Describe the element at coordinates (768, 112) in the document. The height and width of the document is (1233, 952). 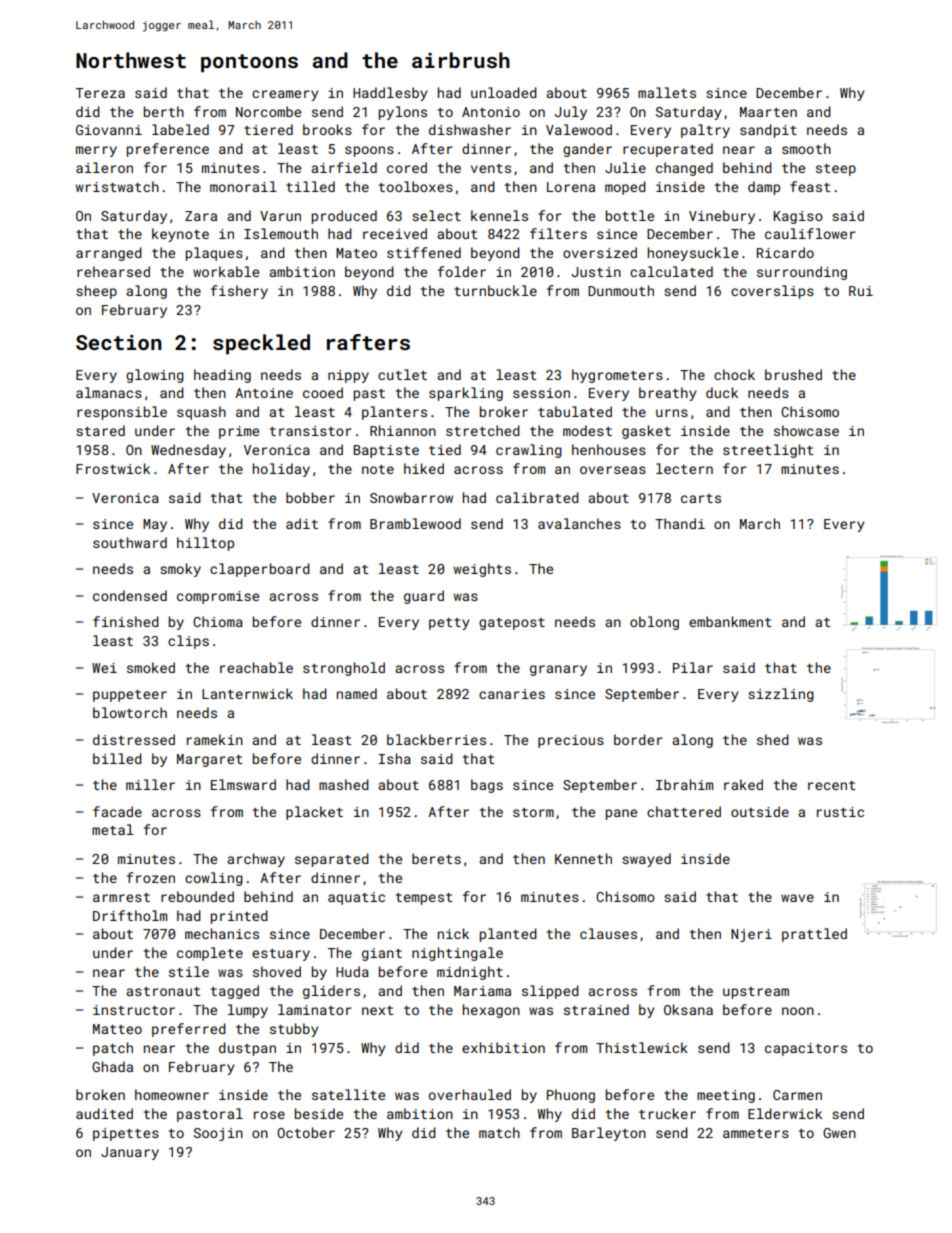
I see `Maarten` at that location.
